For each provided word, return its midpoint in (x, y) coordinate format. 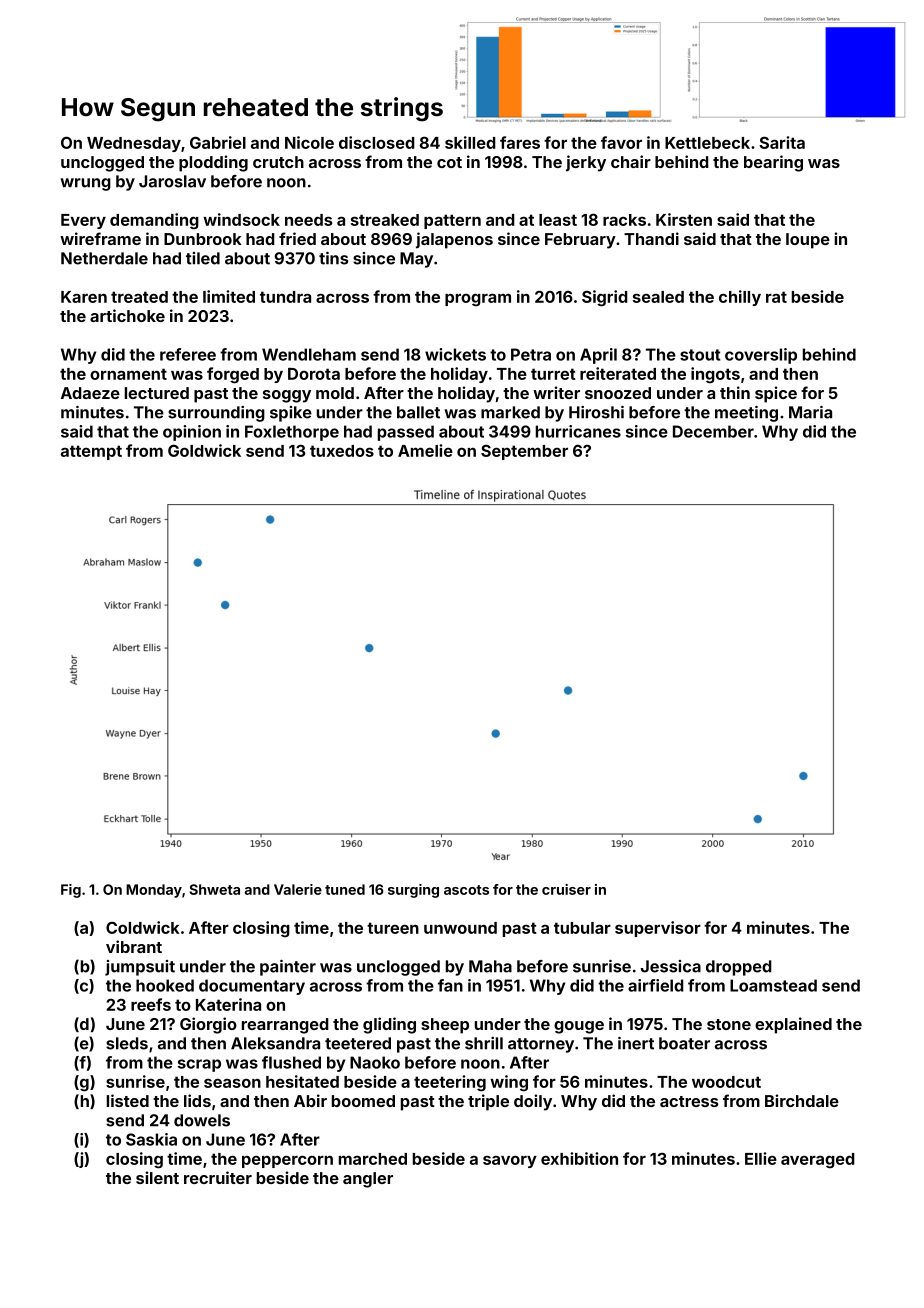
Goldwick (204, 450)
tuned (345, 889)
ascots (466, 890)
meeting (746, 414)
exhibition (579, 1158)
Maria (810, 412)
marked (510, 412)
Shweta (214, 889)
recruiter (218, 1177)
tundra (285, 297)
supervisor (658, 929)
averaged (818, 1160)
